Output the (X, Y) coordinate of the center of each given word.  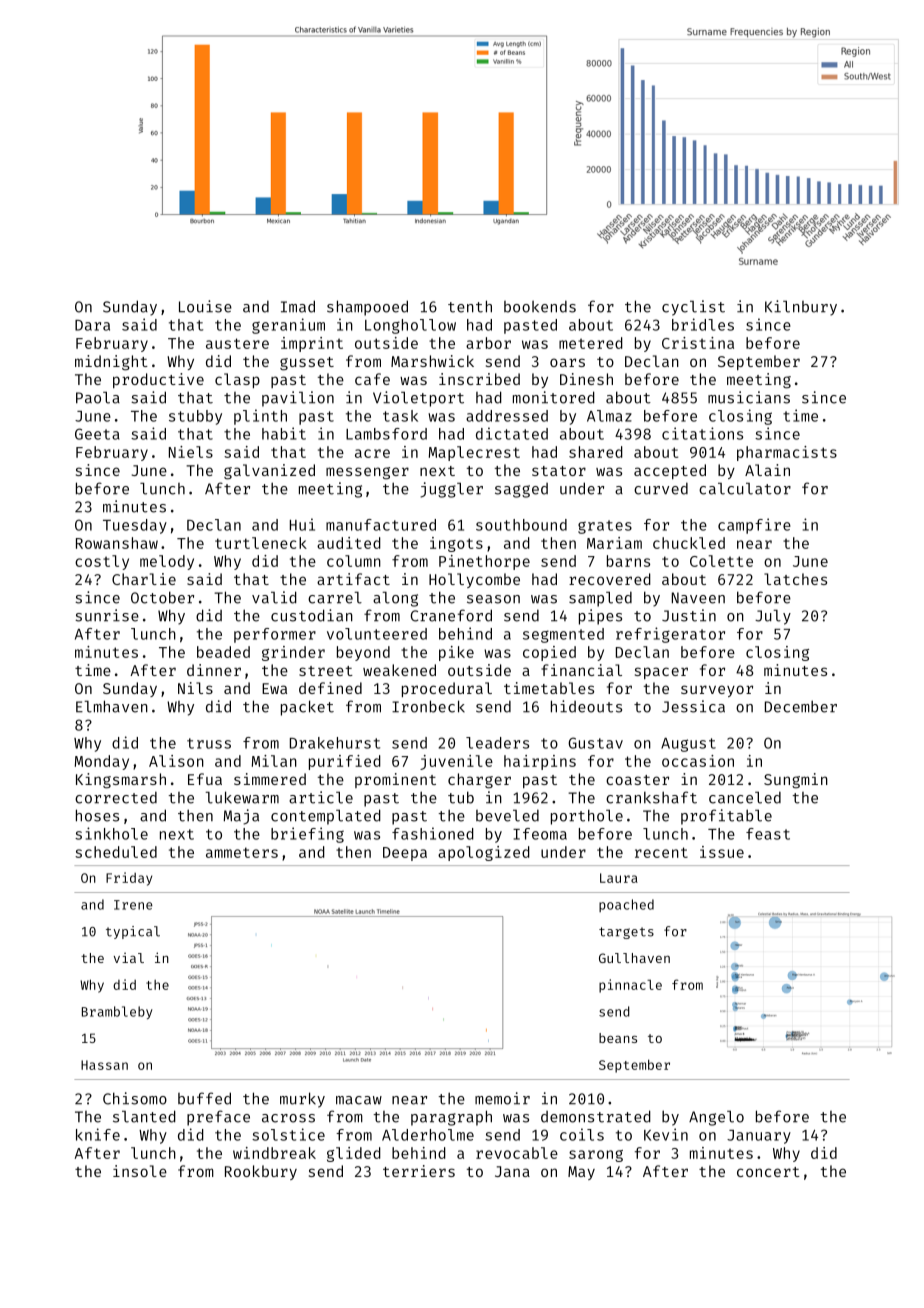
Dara (92, 325)
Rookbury (261, 1172)
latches (795, 579)
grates (605, 527)
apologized (484, 853)
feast (768, 834)
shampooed (367, 308)
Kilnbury (801, 308)
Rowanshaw (117, 543)
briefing (307, 835)
